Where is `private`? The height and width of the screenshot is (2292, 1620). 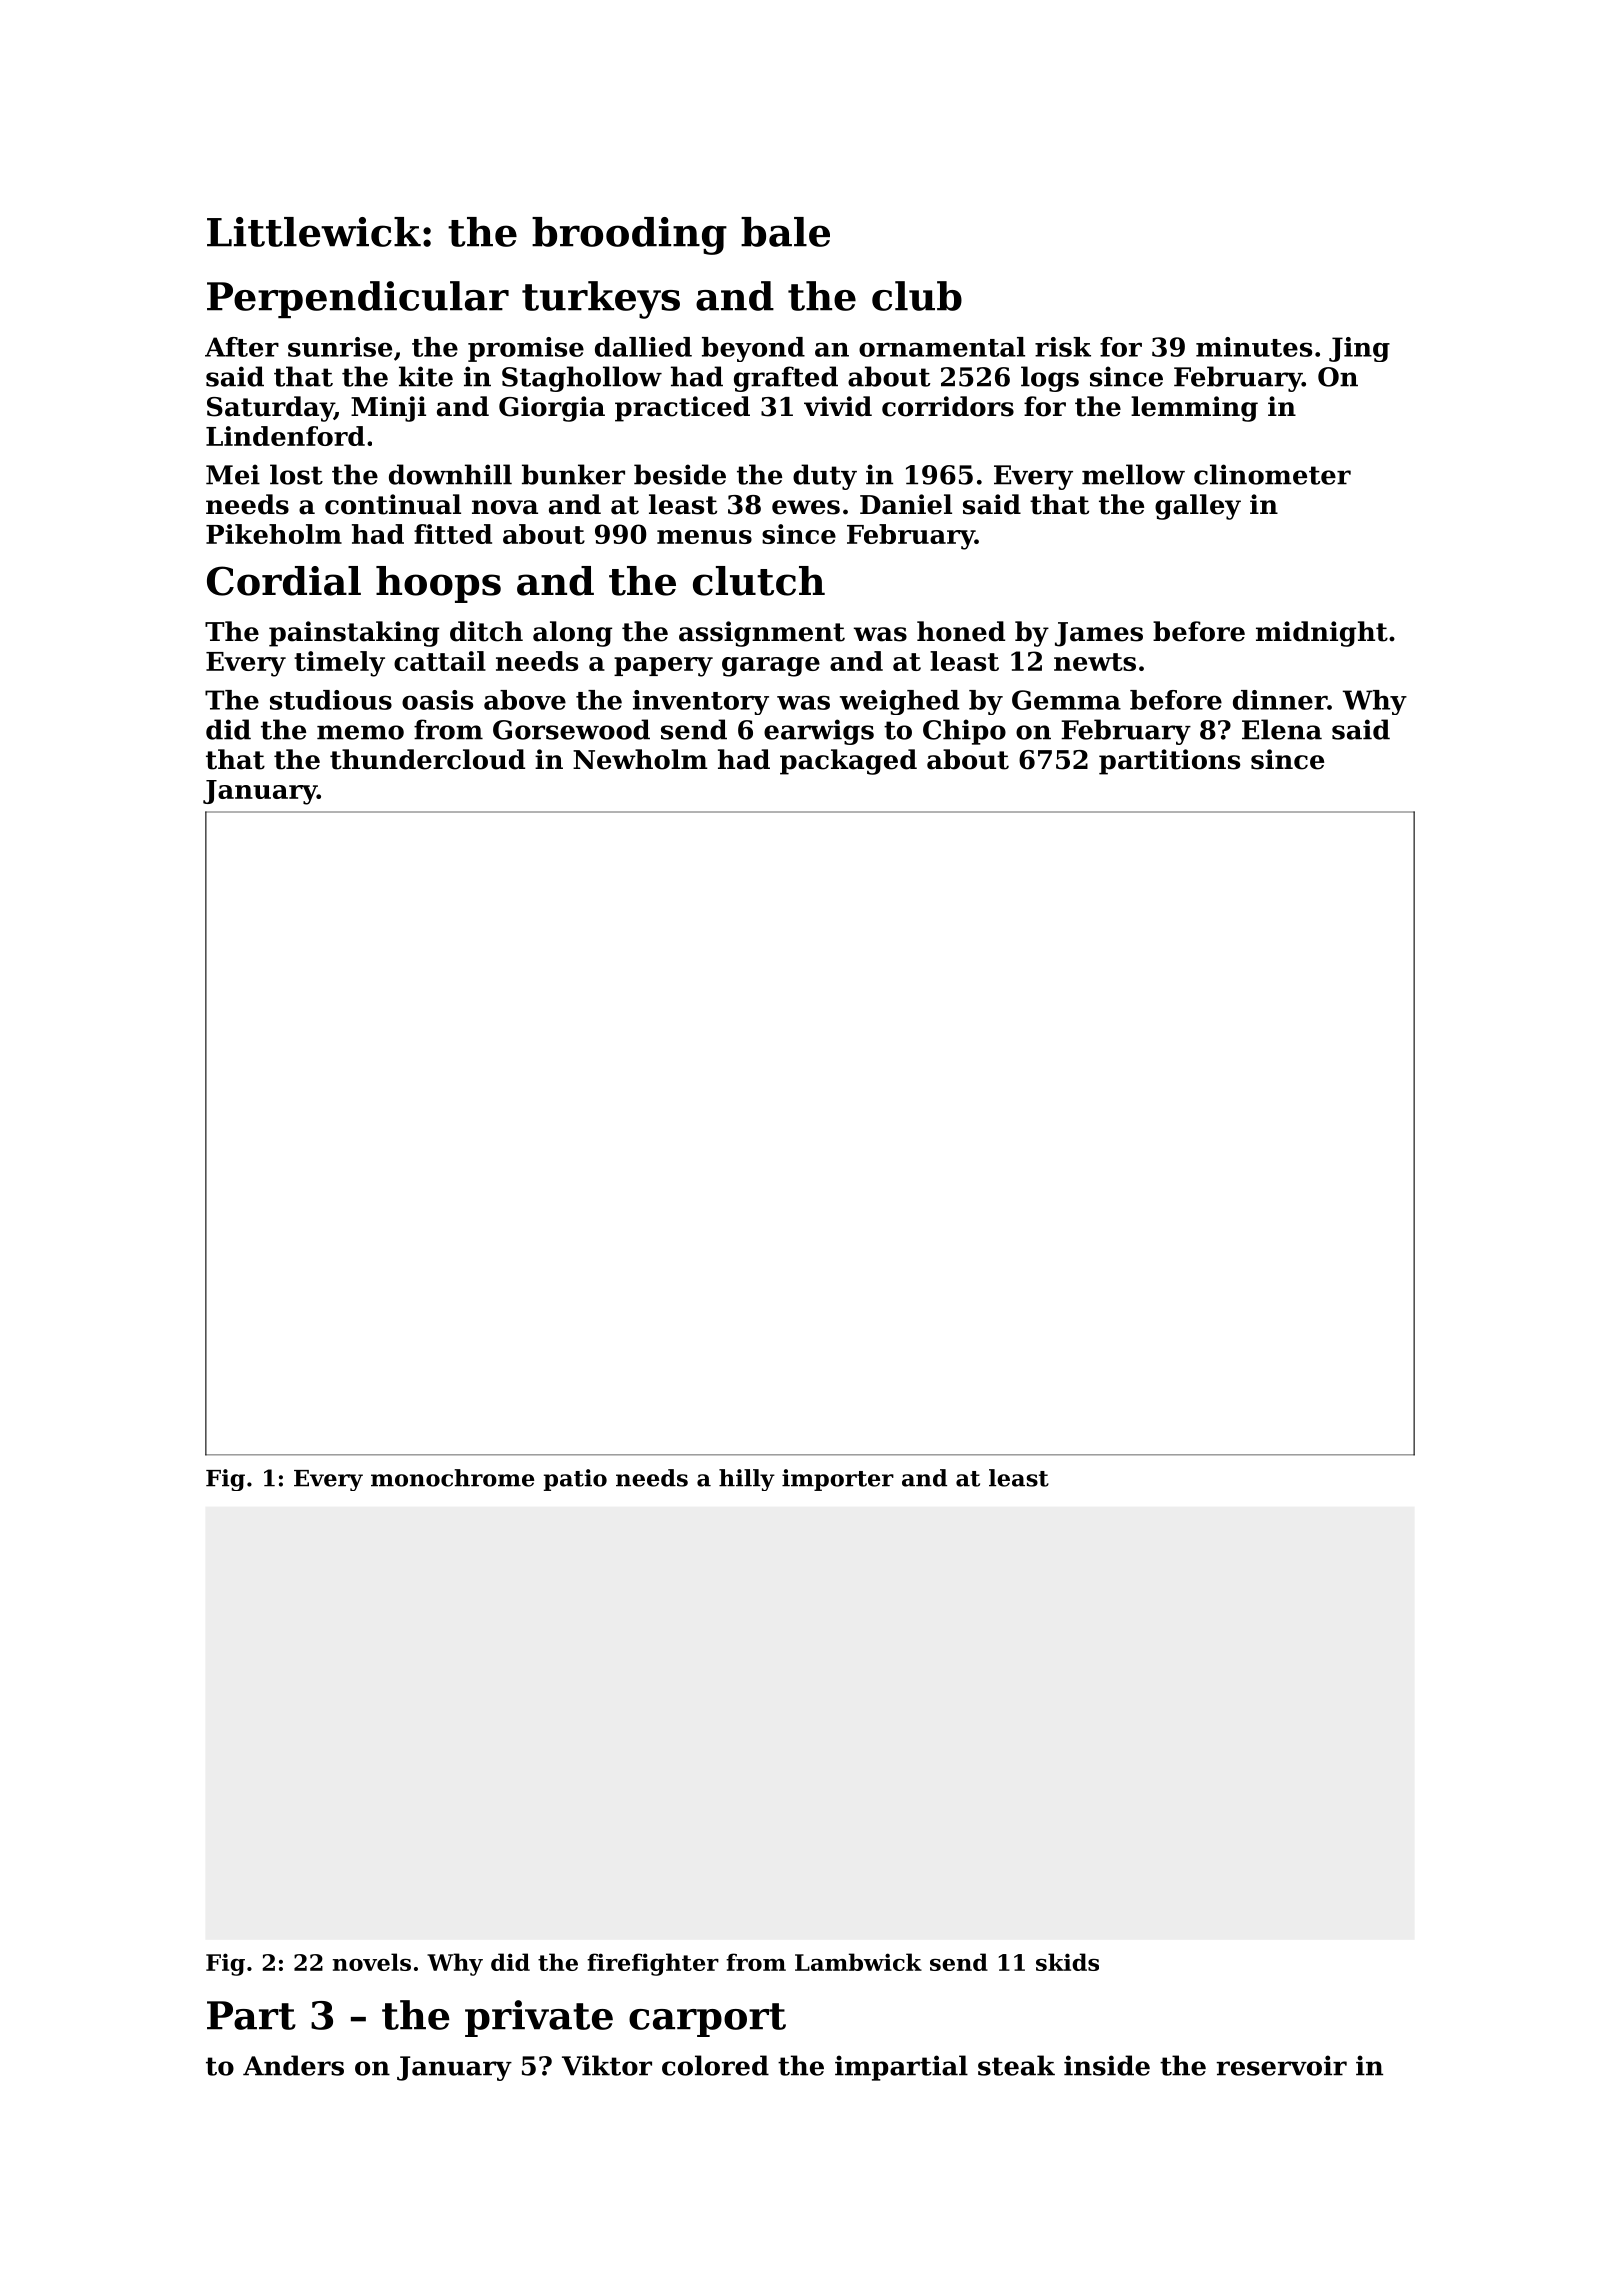
private is located at coordinates (539, 2018).
